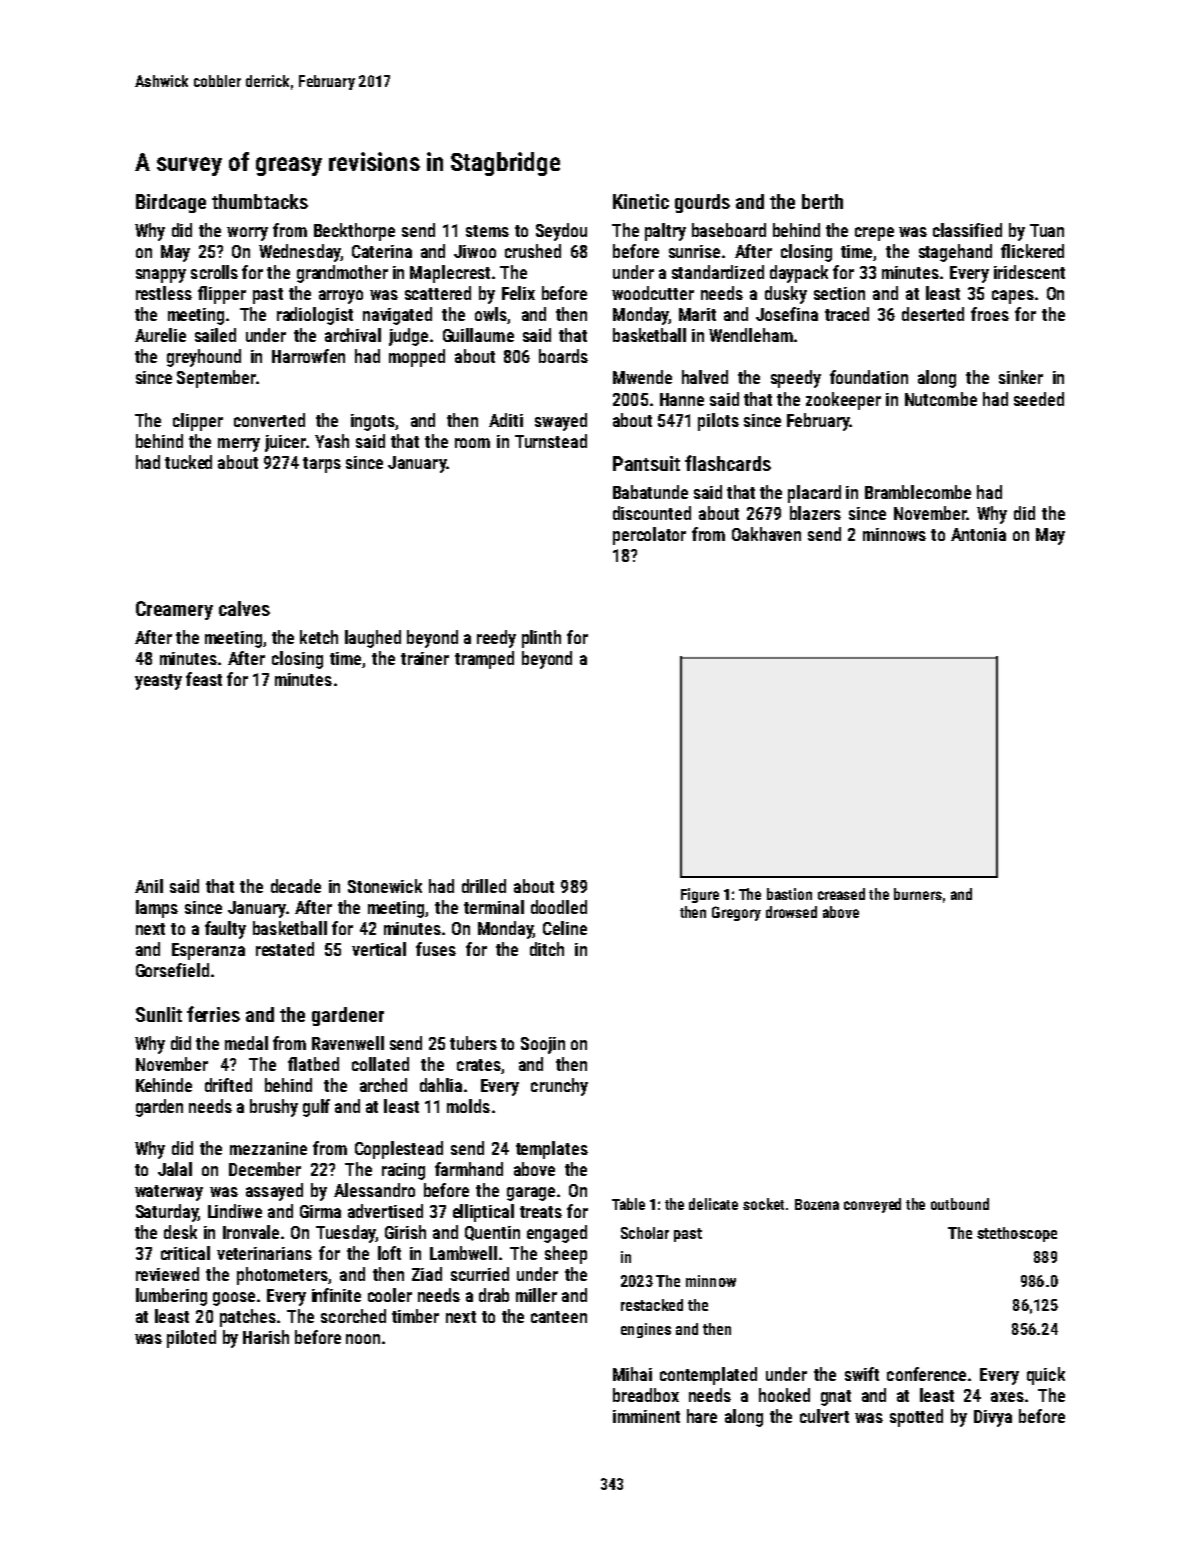 The height and width of the screenshot is (1553, 1200). What do you see at coordinates (918, 492) in the screenshot?
I see `Bramblecombe` at bounding box center [918, 492].
